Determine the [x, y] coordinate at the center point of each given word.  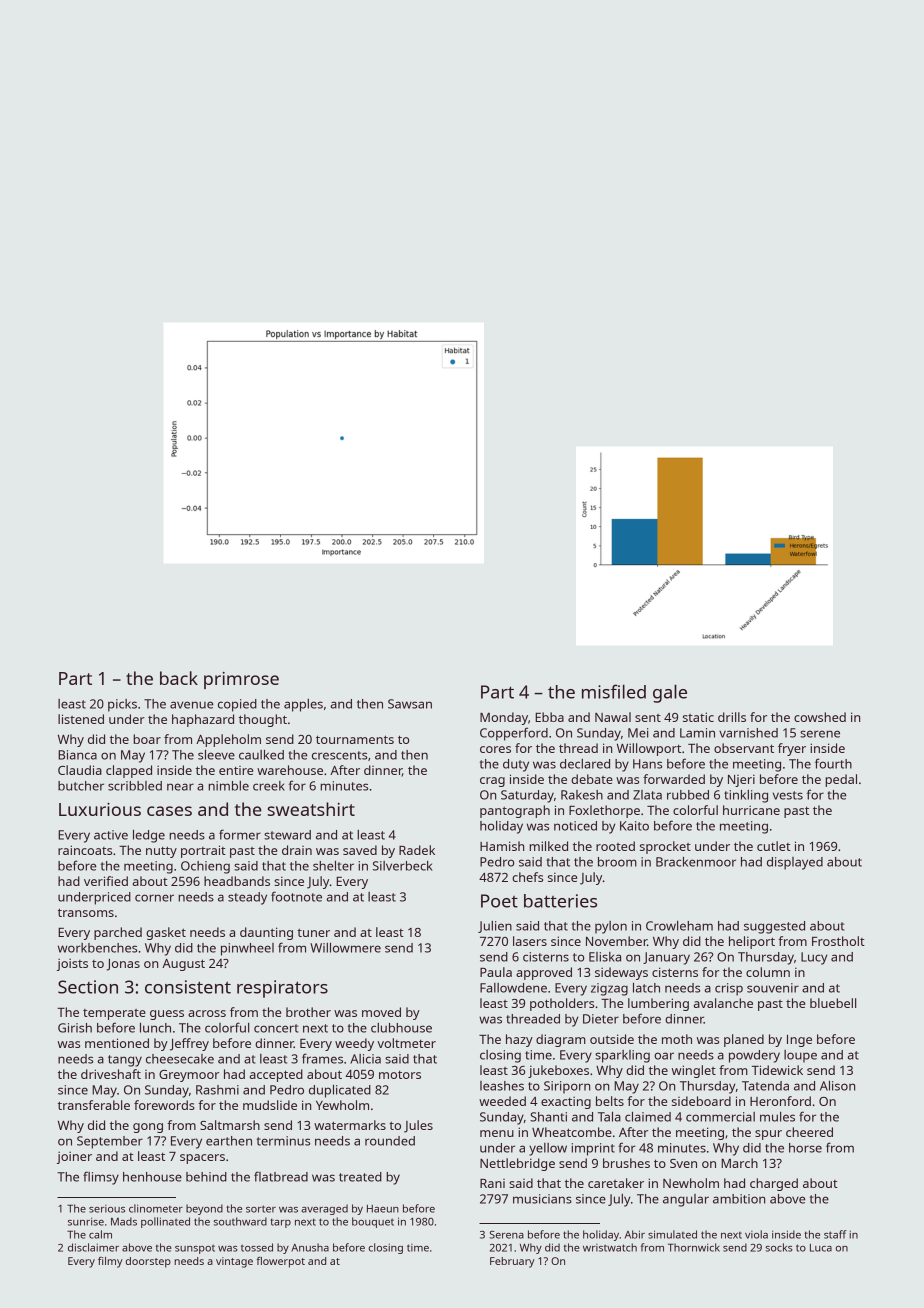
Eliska [605, 957]
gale [670, 693]
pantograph [515, 811]
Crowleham [679, 926]
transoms [86, 912]
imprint [593, 1149]
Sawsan [410, 704]
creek [269, 786]
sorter [261, 1209]
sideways [621, 973]
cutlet [774, 846]
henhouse [152, 1177]
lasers [530, 941]
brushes [626, 1163]
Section [88, 987]
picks [122, 705]
